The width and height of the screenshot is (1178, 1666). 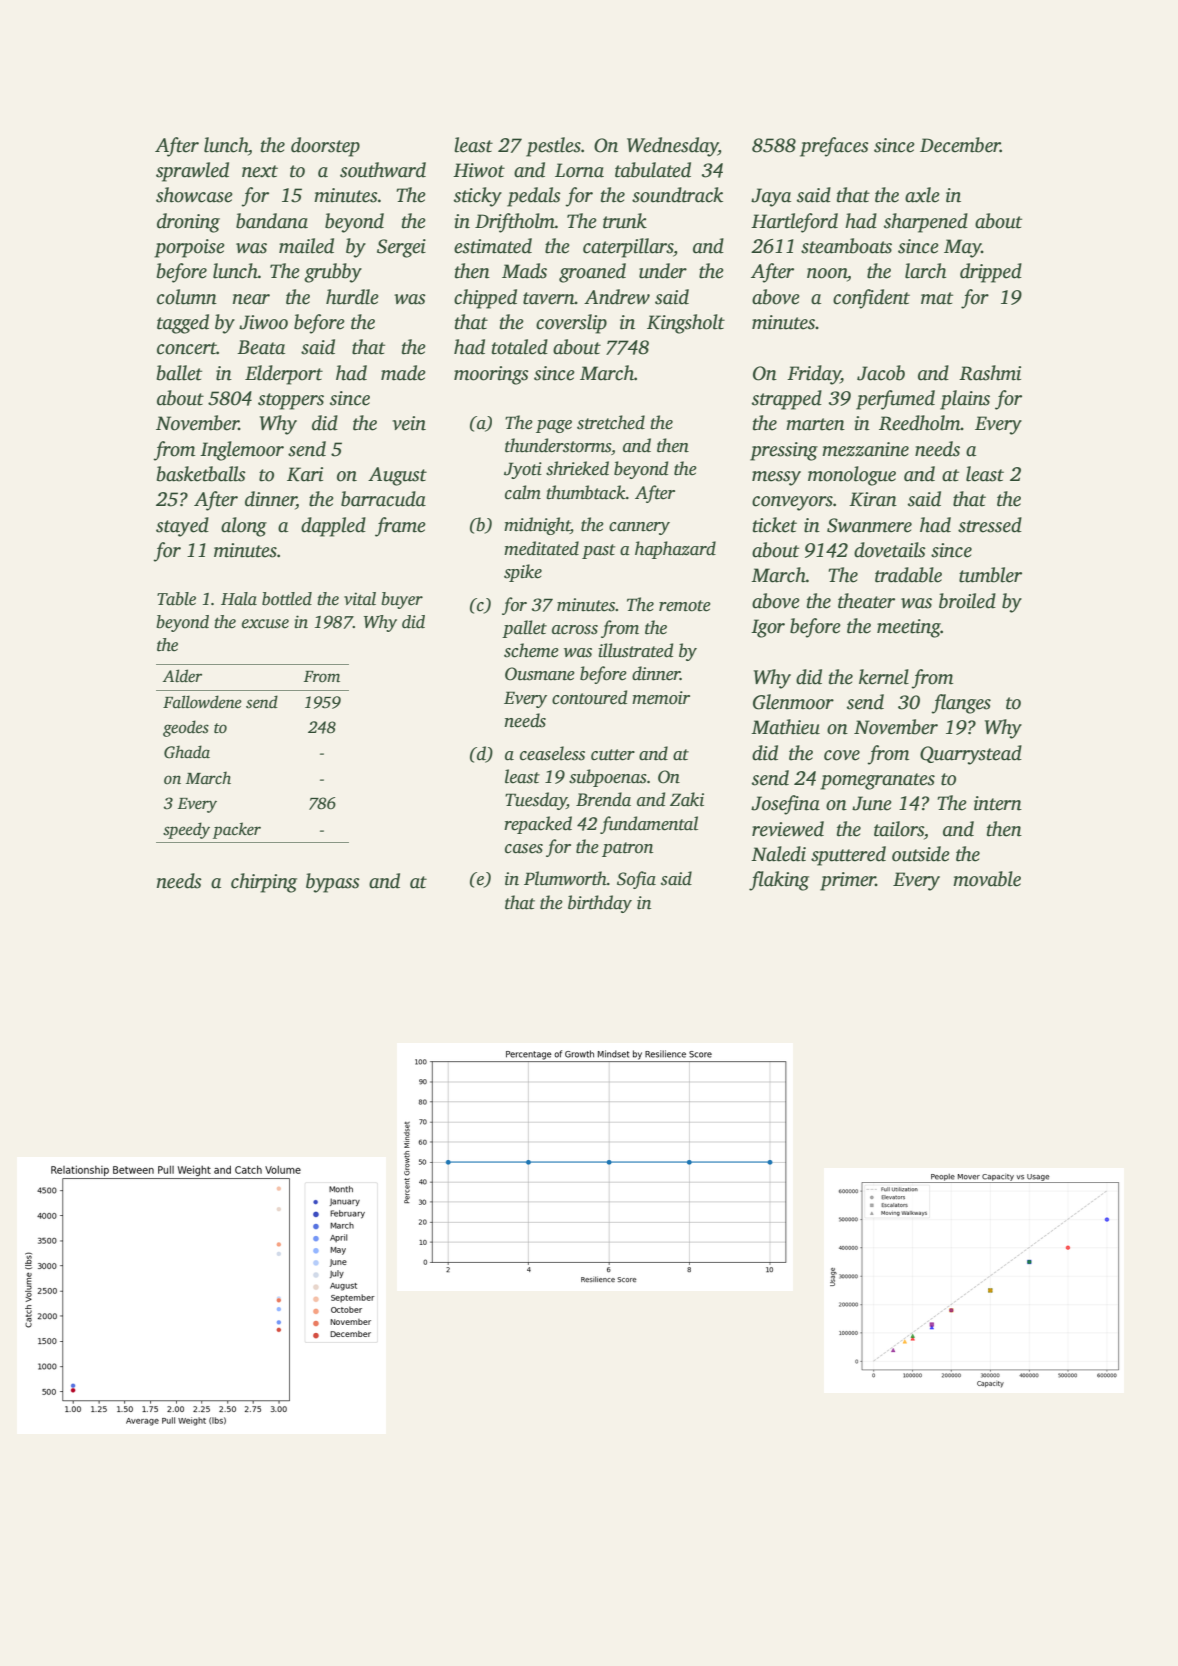 What do you see at coordinates (554, 426) in the screenshot?
I see `page` at bounding box center [554, 426].
